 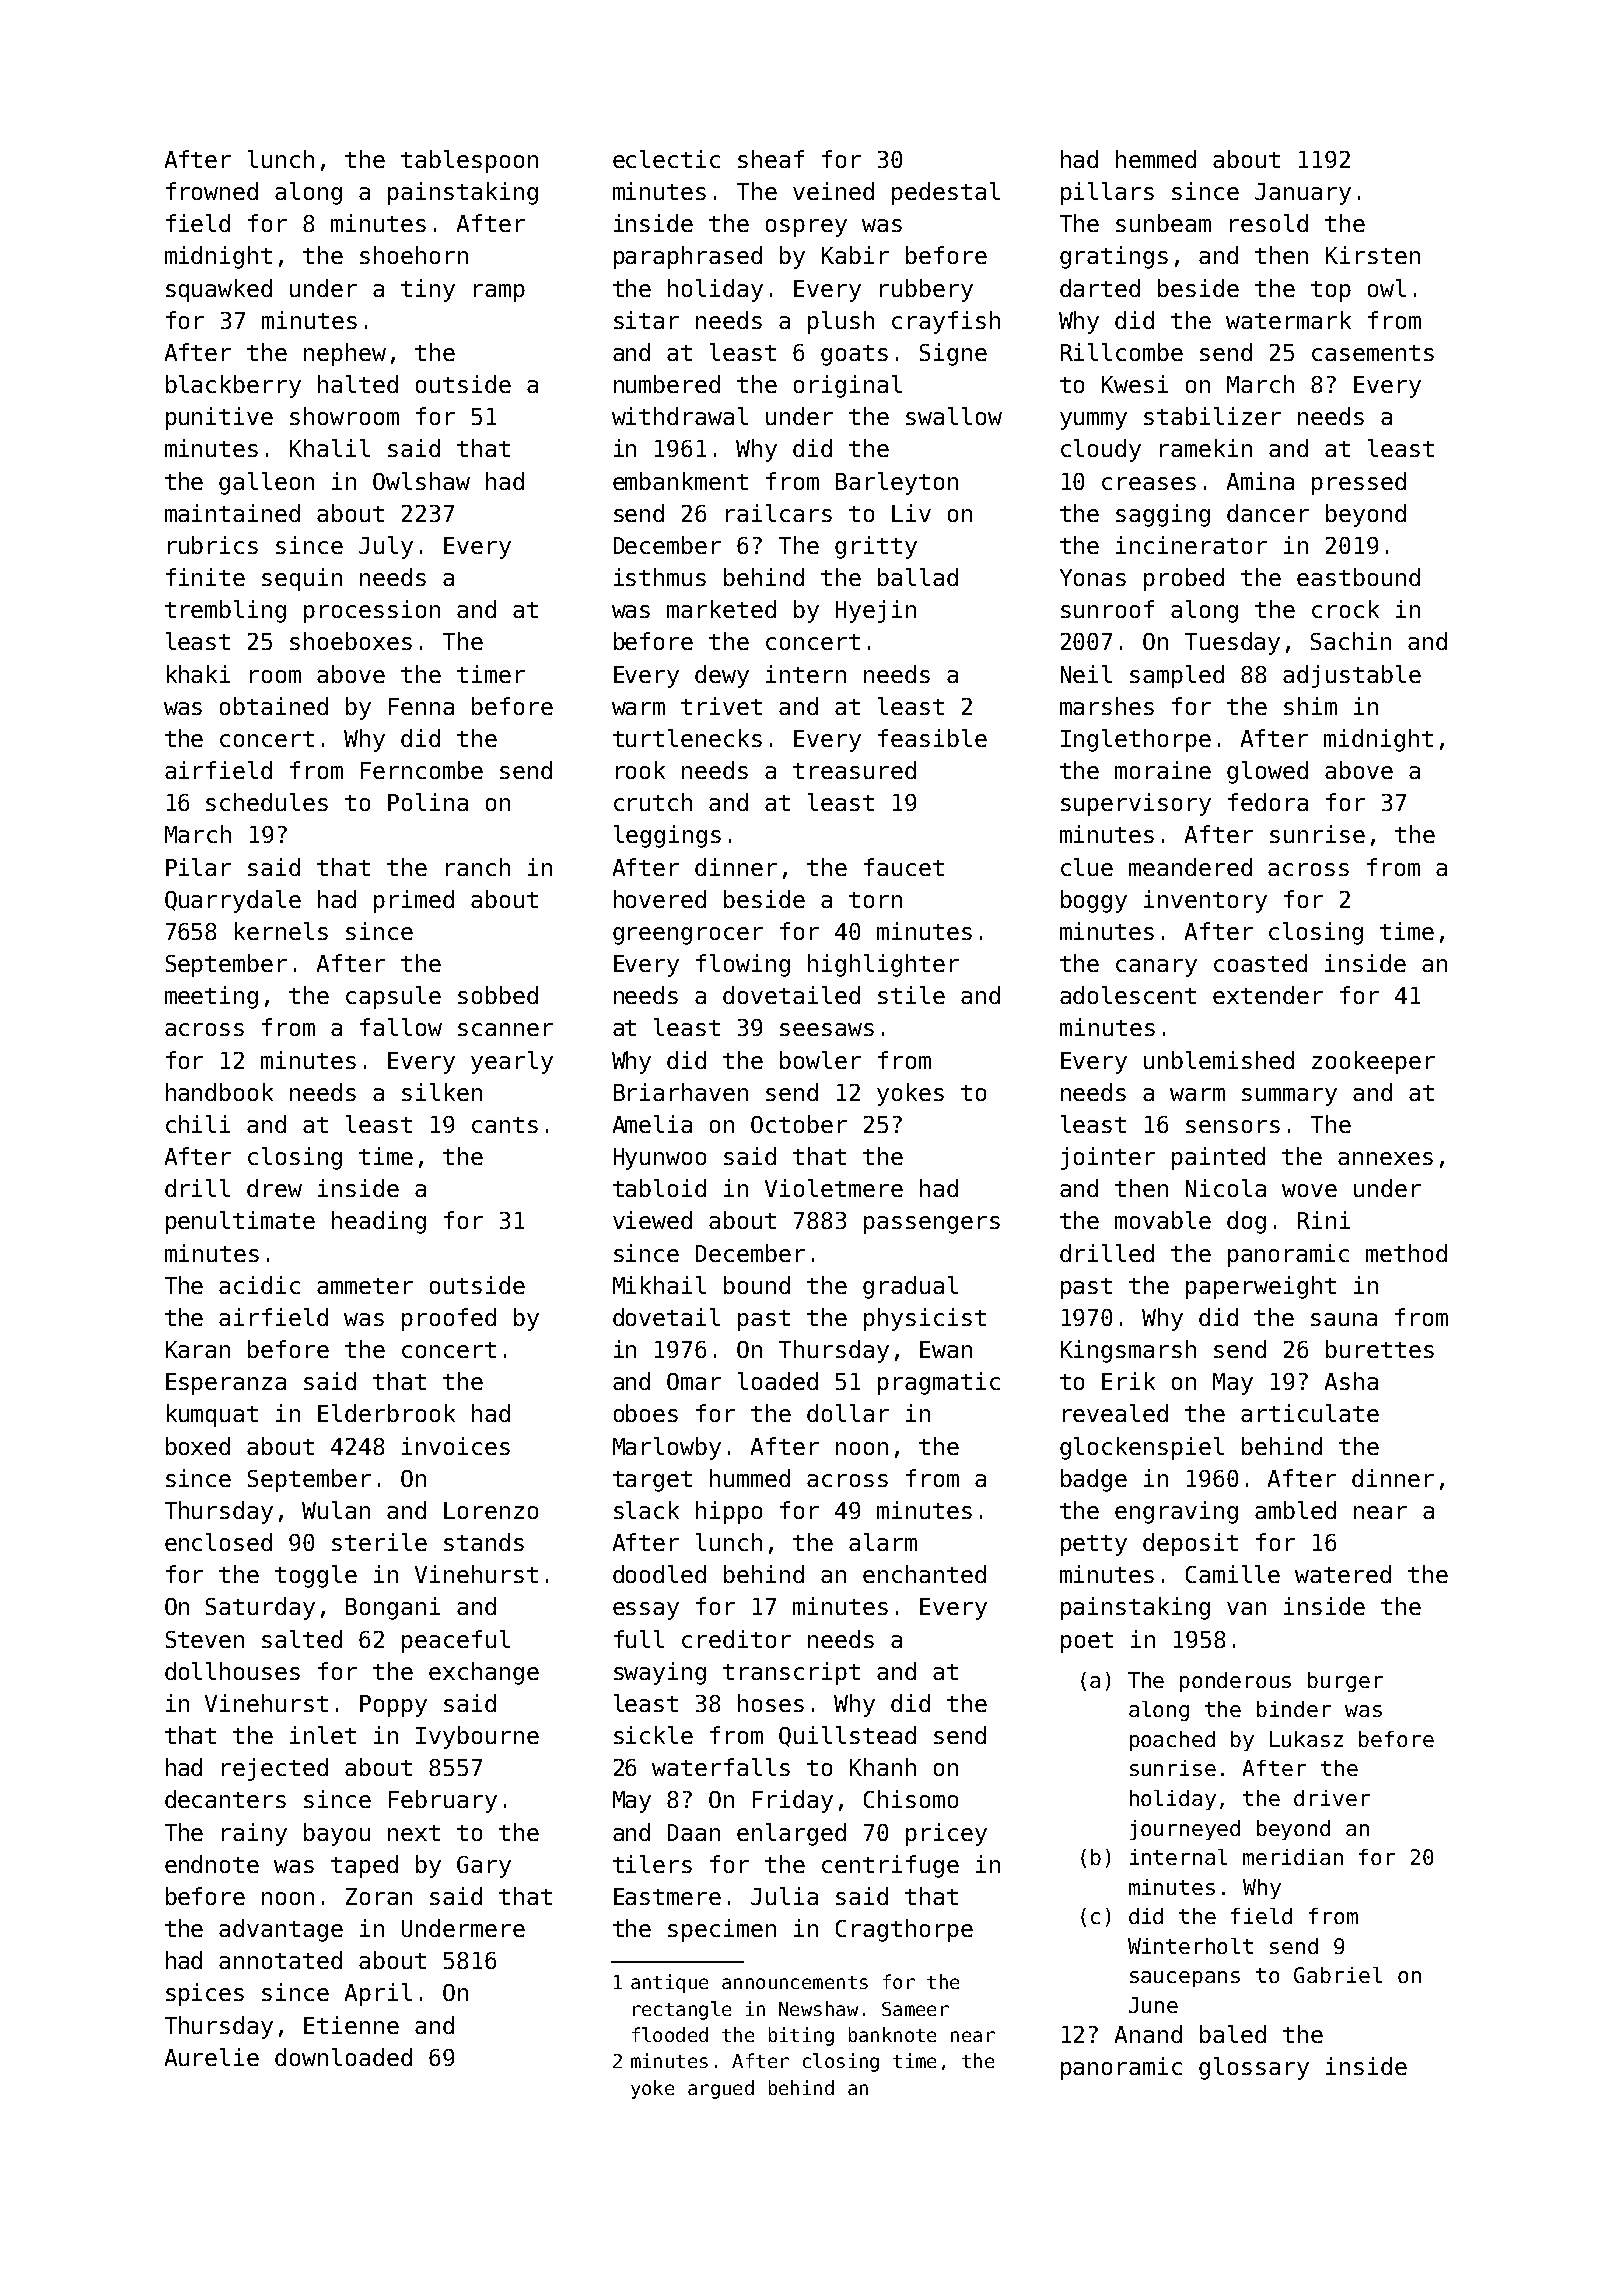 What do you see at coordinates (1303, 194) in the page?
I see `January` at bounding box center [1303, 194].
